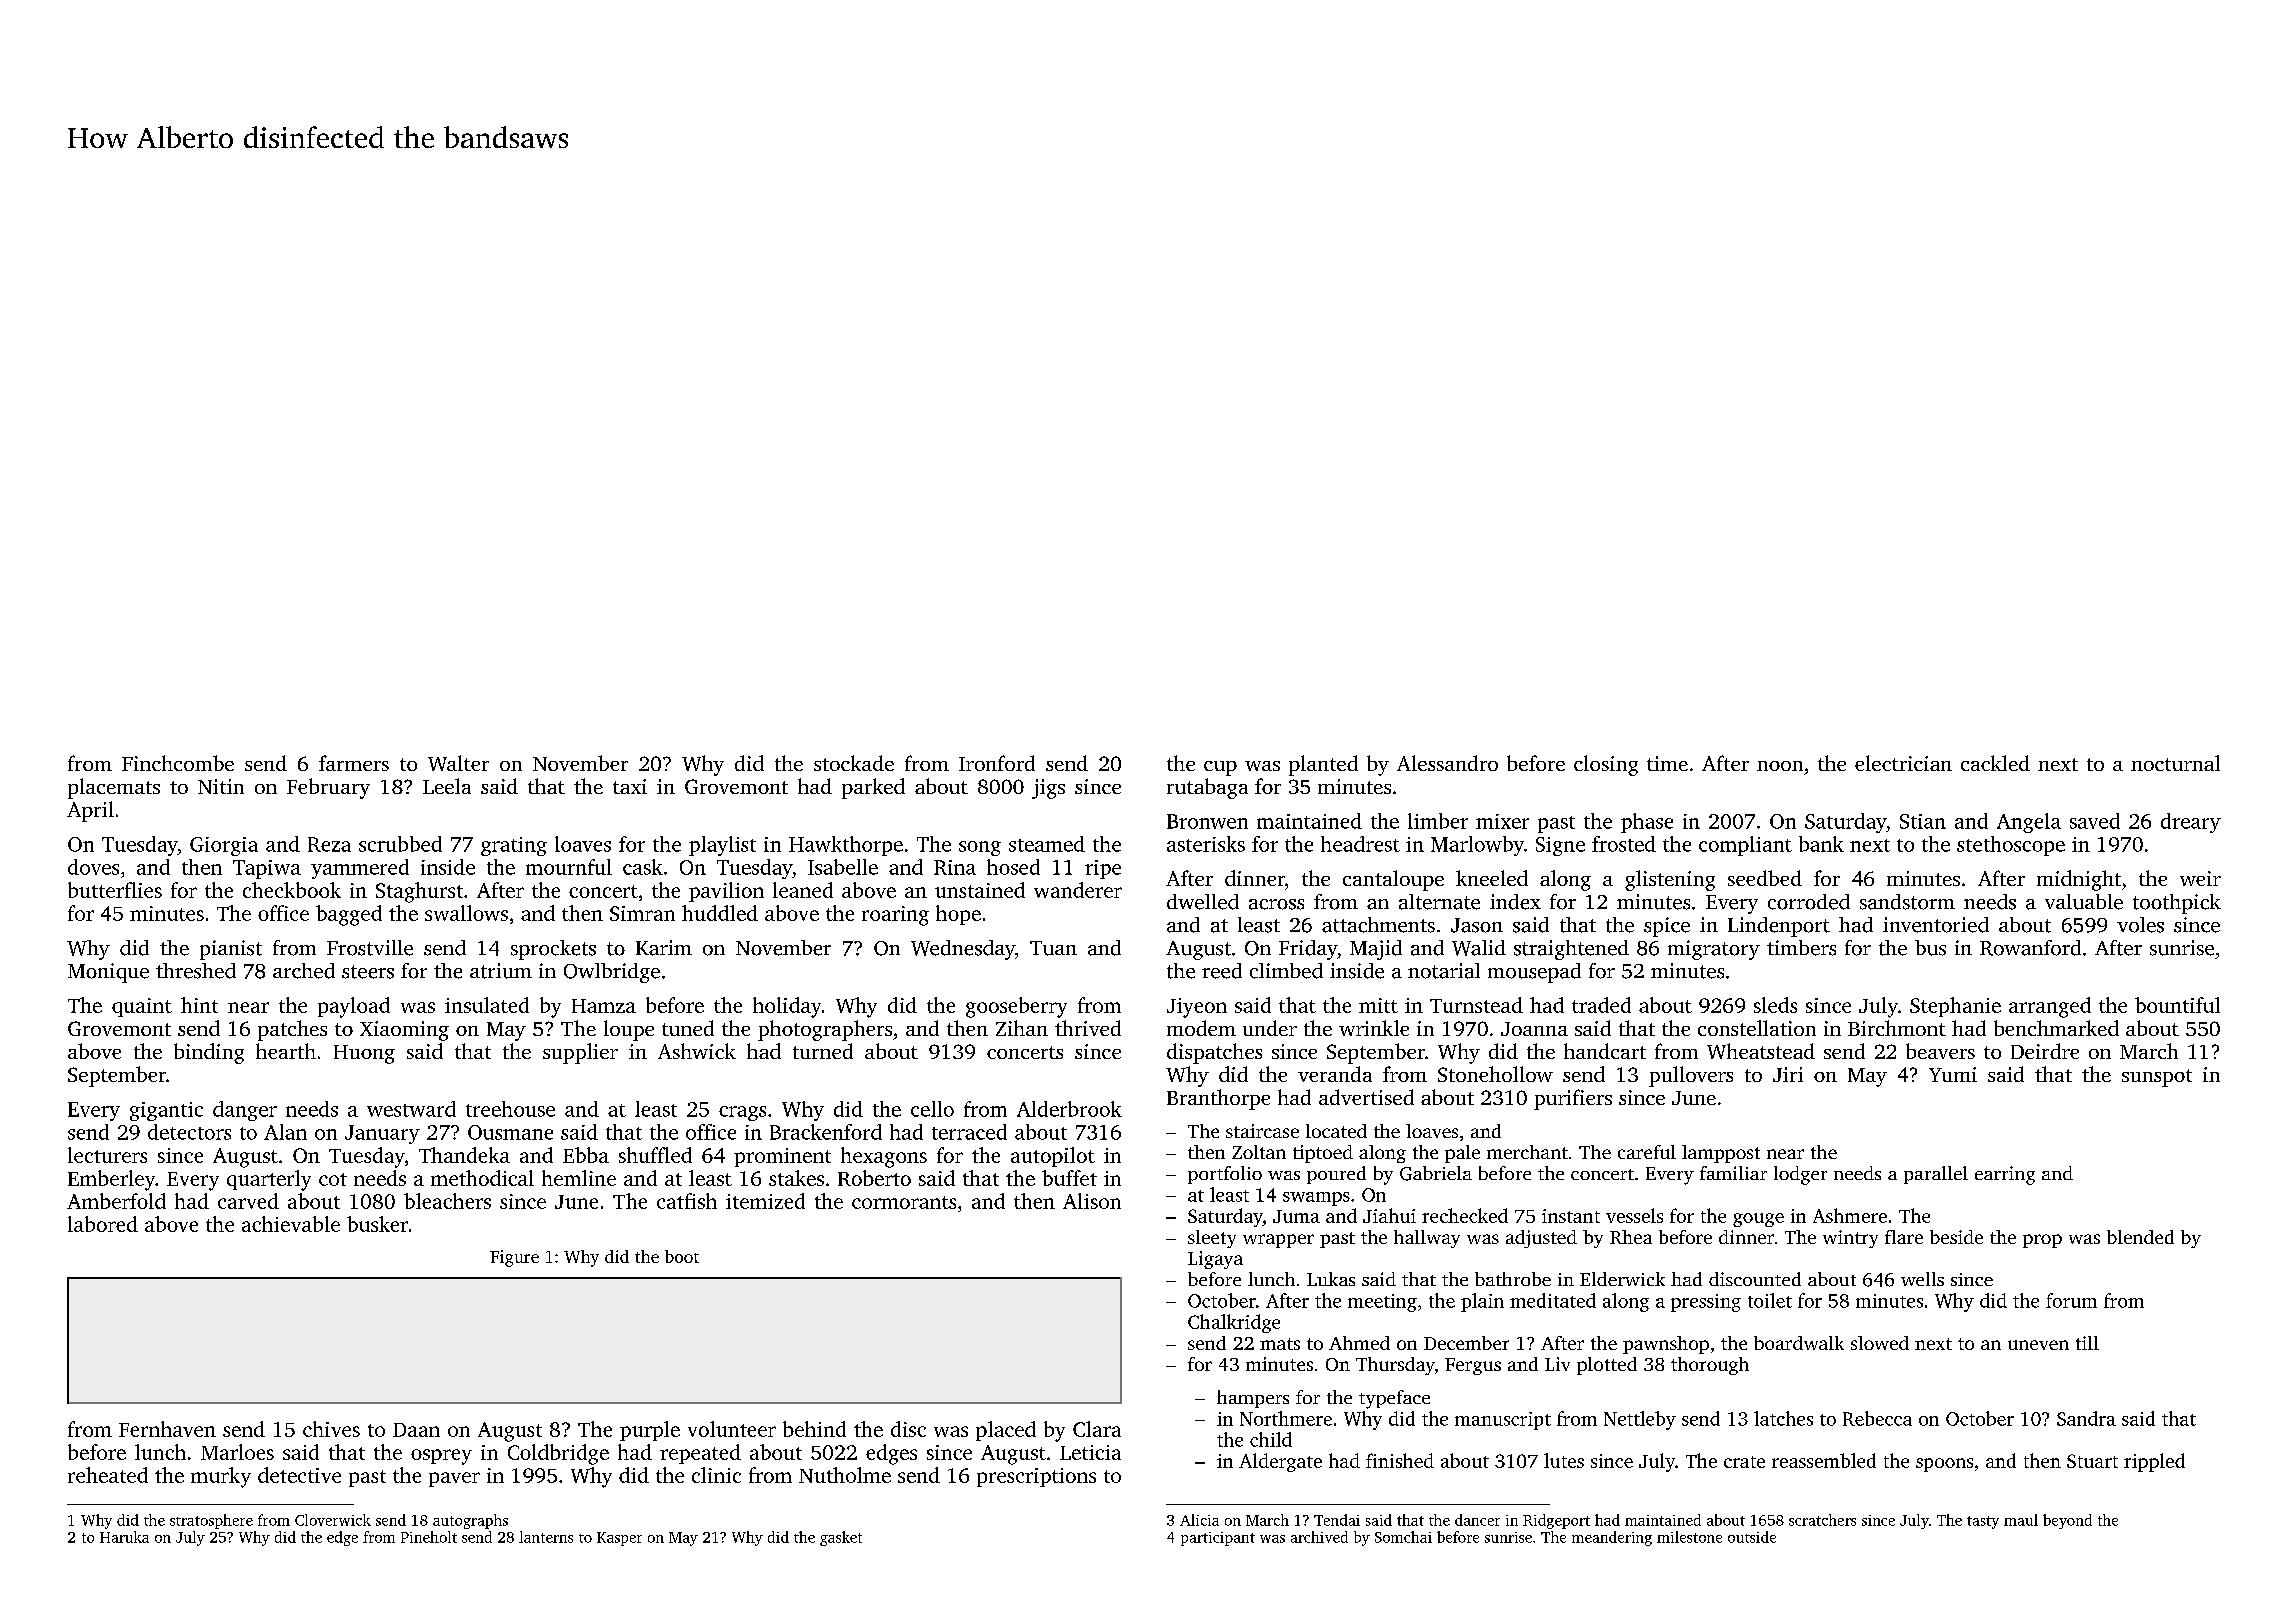  Describe the element at coordinates (111, 1180) in the screenshot. I see `Emberley` at that location.
